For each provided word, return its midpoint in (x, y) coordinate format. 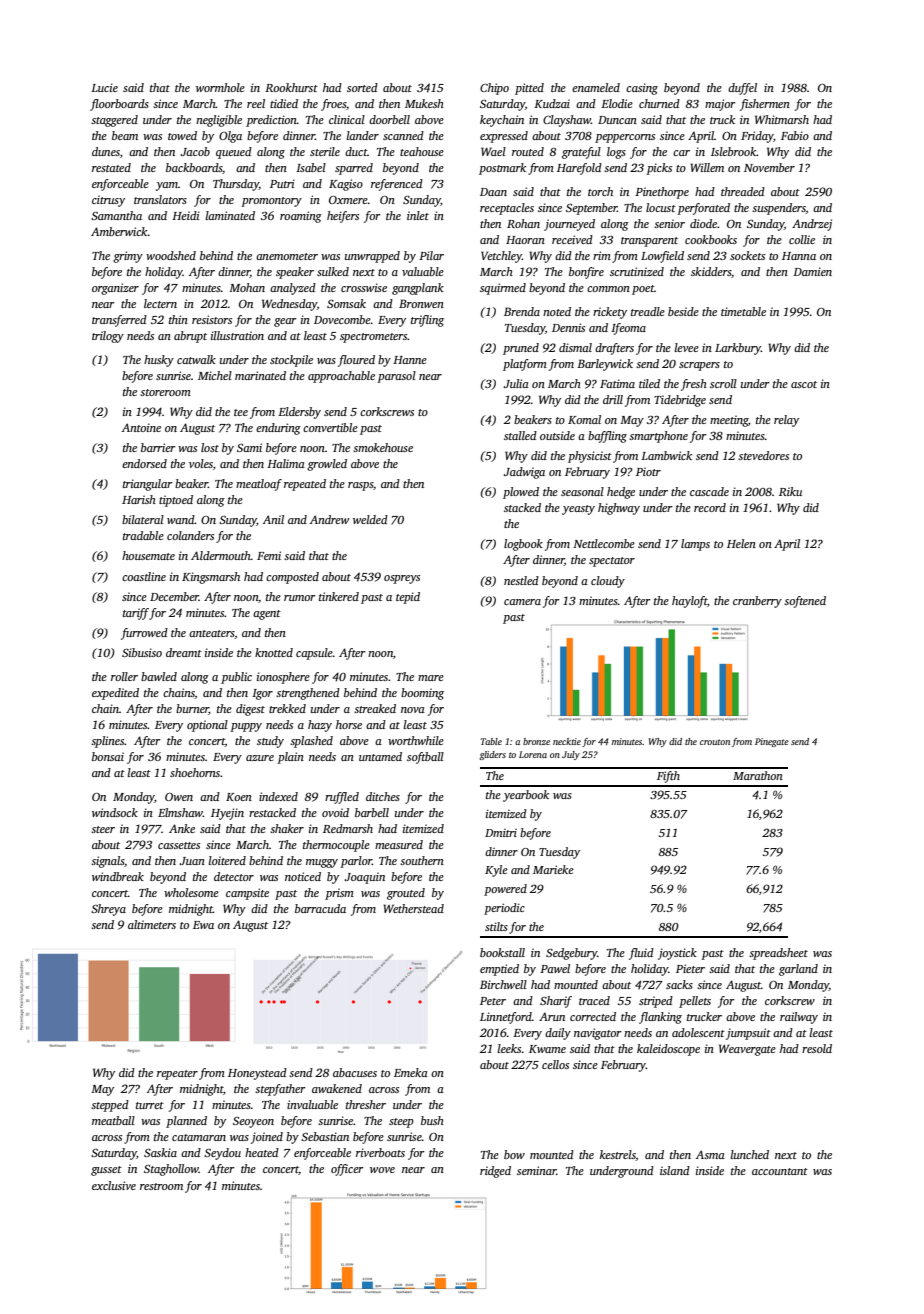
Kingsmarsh (211, 578)
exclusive (114, 1185)
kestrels (618, 1155)
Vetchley (501, 257)
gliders (492, 755)
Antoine (141, 427)
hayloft (689, 602)
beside (683, 311)
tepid (408, 598)
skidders (711, 271)
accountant (780, 1171)
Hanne (410, 360)
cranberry (757, 602)
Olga (230, 137)
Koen (239, 797)
